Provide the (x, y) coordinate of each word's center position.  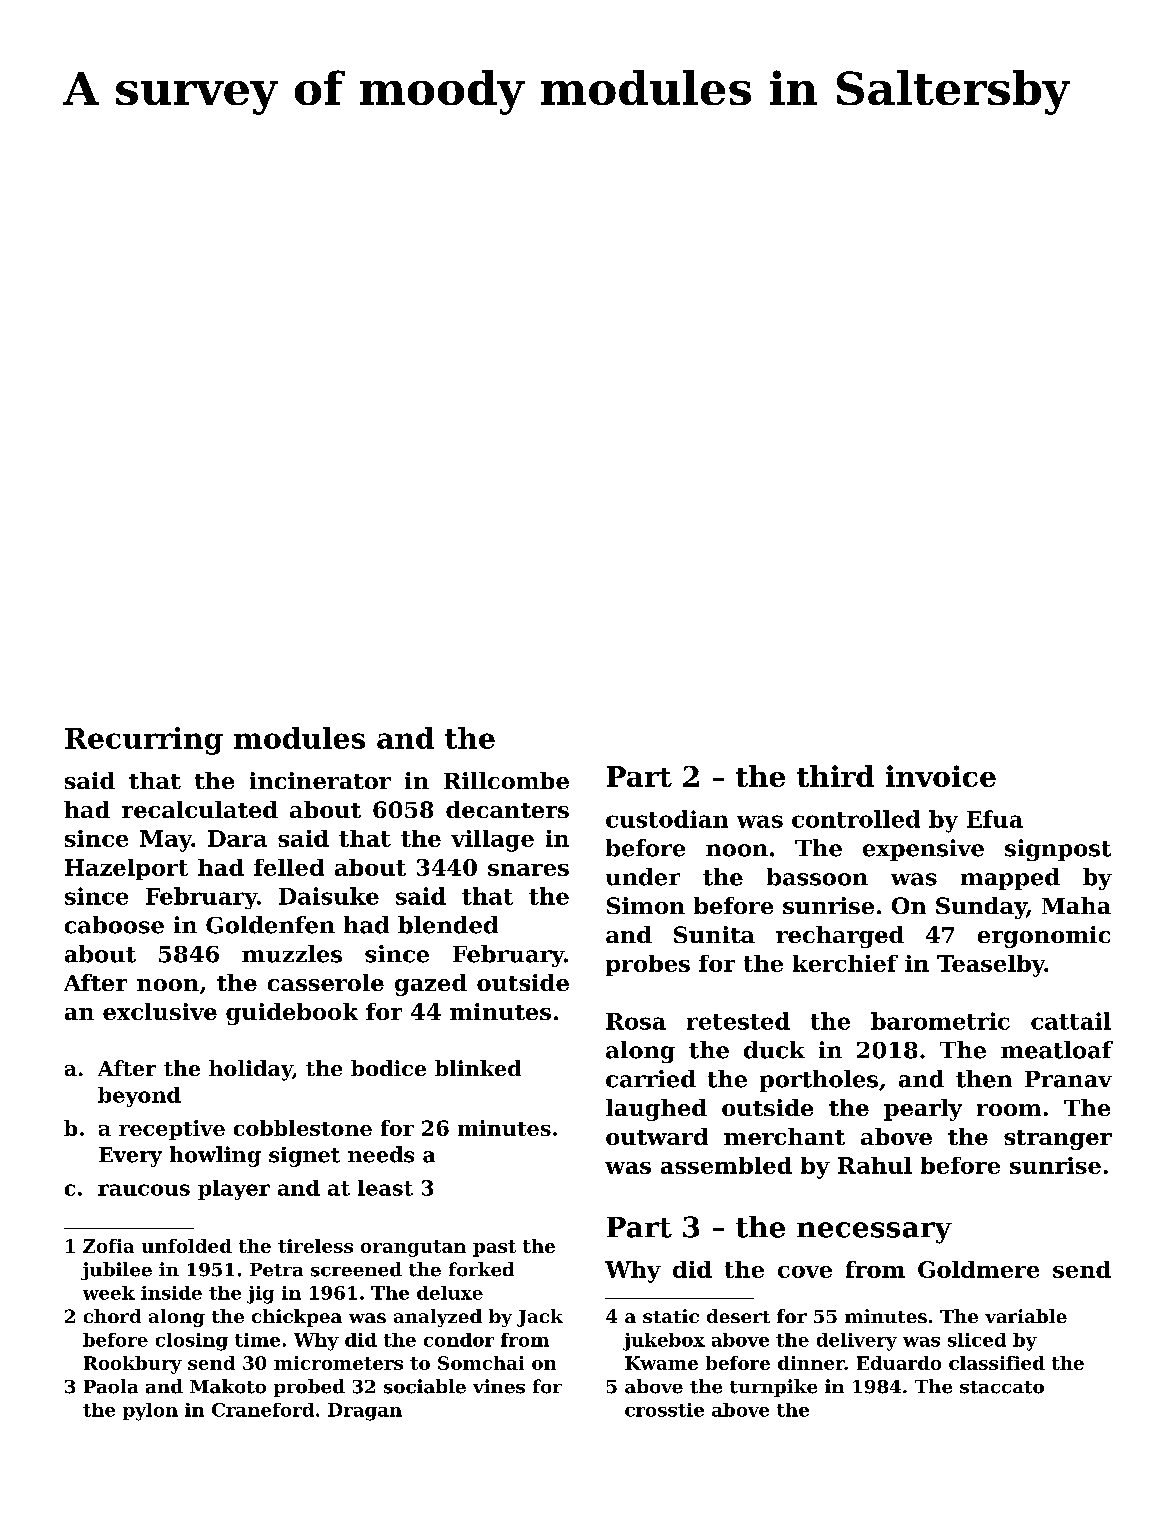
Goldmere (978, 1269)
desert (738, 1316)
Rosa (636, 1021)
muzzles (292, 954)
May (166, 841)
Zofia (108, 1246)
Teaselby (991, 966)
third (835, 776)
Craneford (263, 1410)
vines (499, 1386)
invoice (941, 776)
